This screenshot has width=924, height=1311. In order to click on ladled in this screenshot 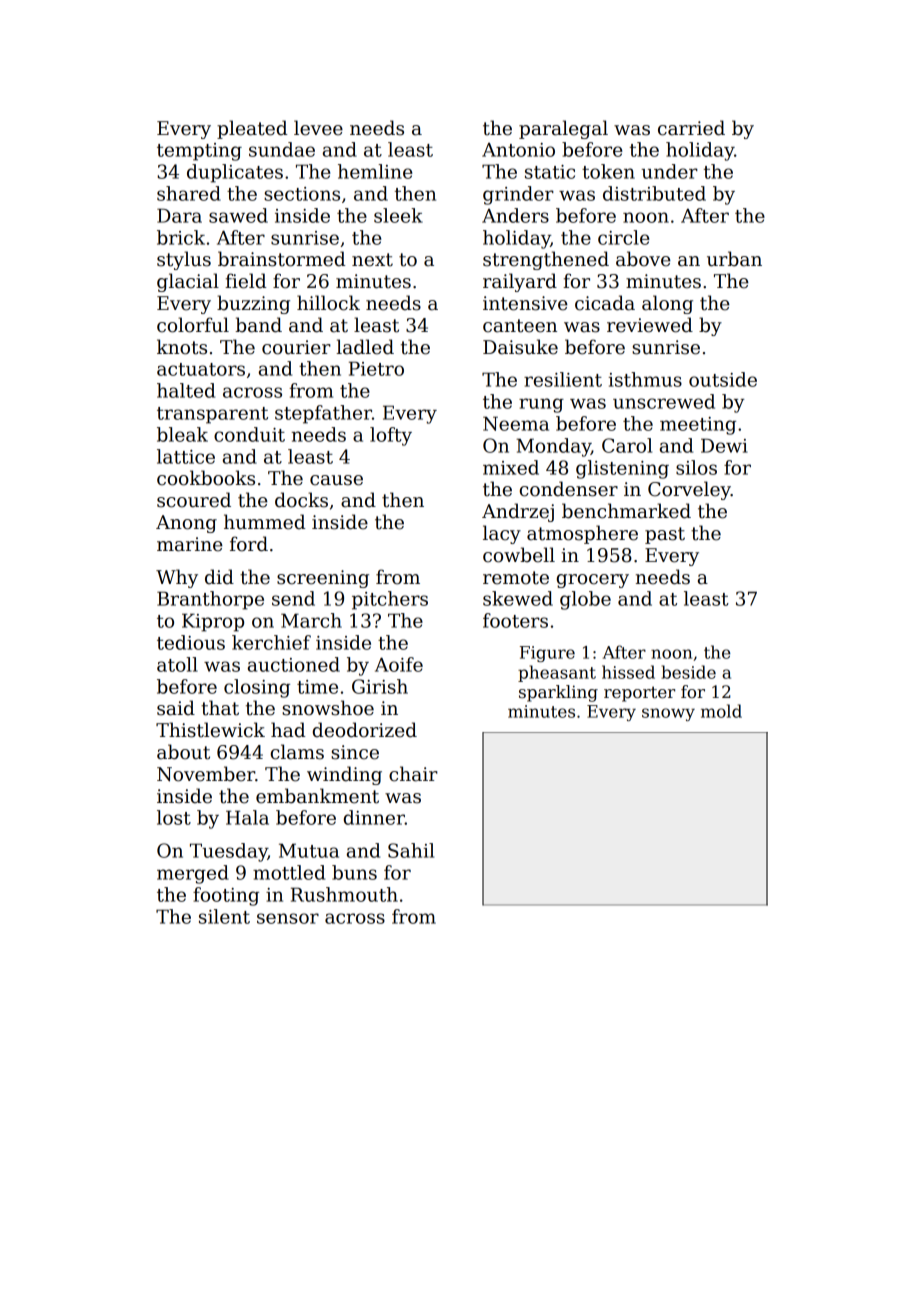, I will do `click(365, 347)`.
